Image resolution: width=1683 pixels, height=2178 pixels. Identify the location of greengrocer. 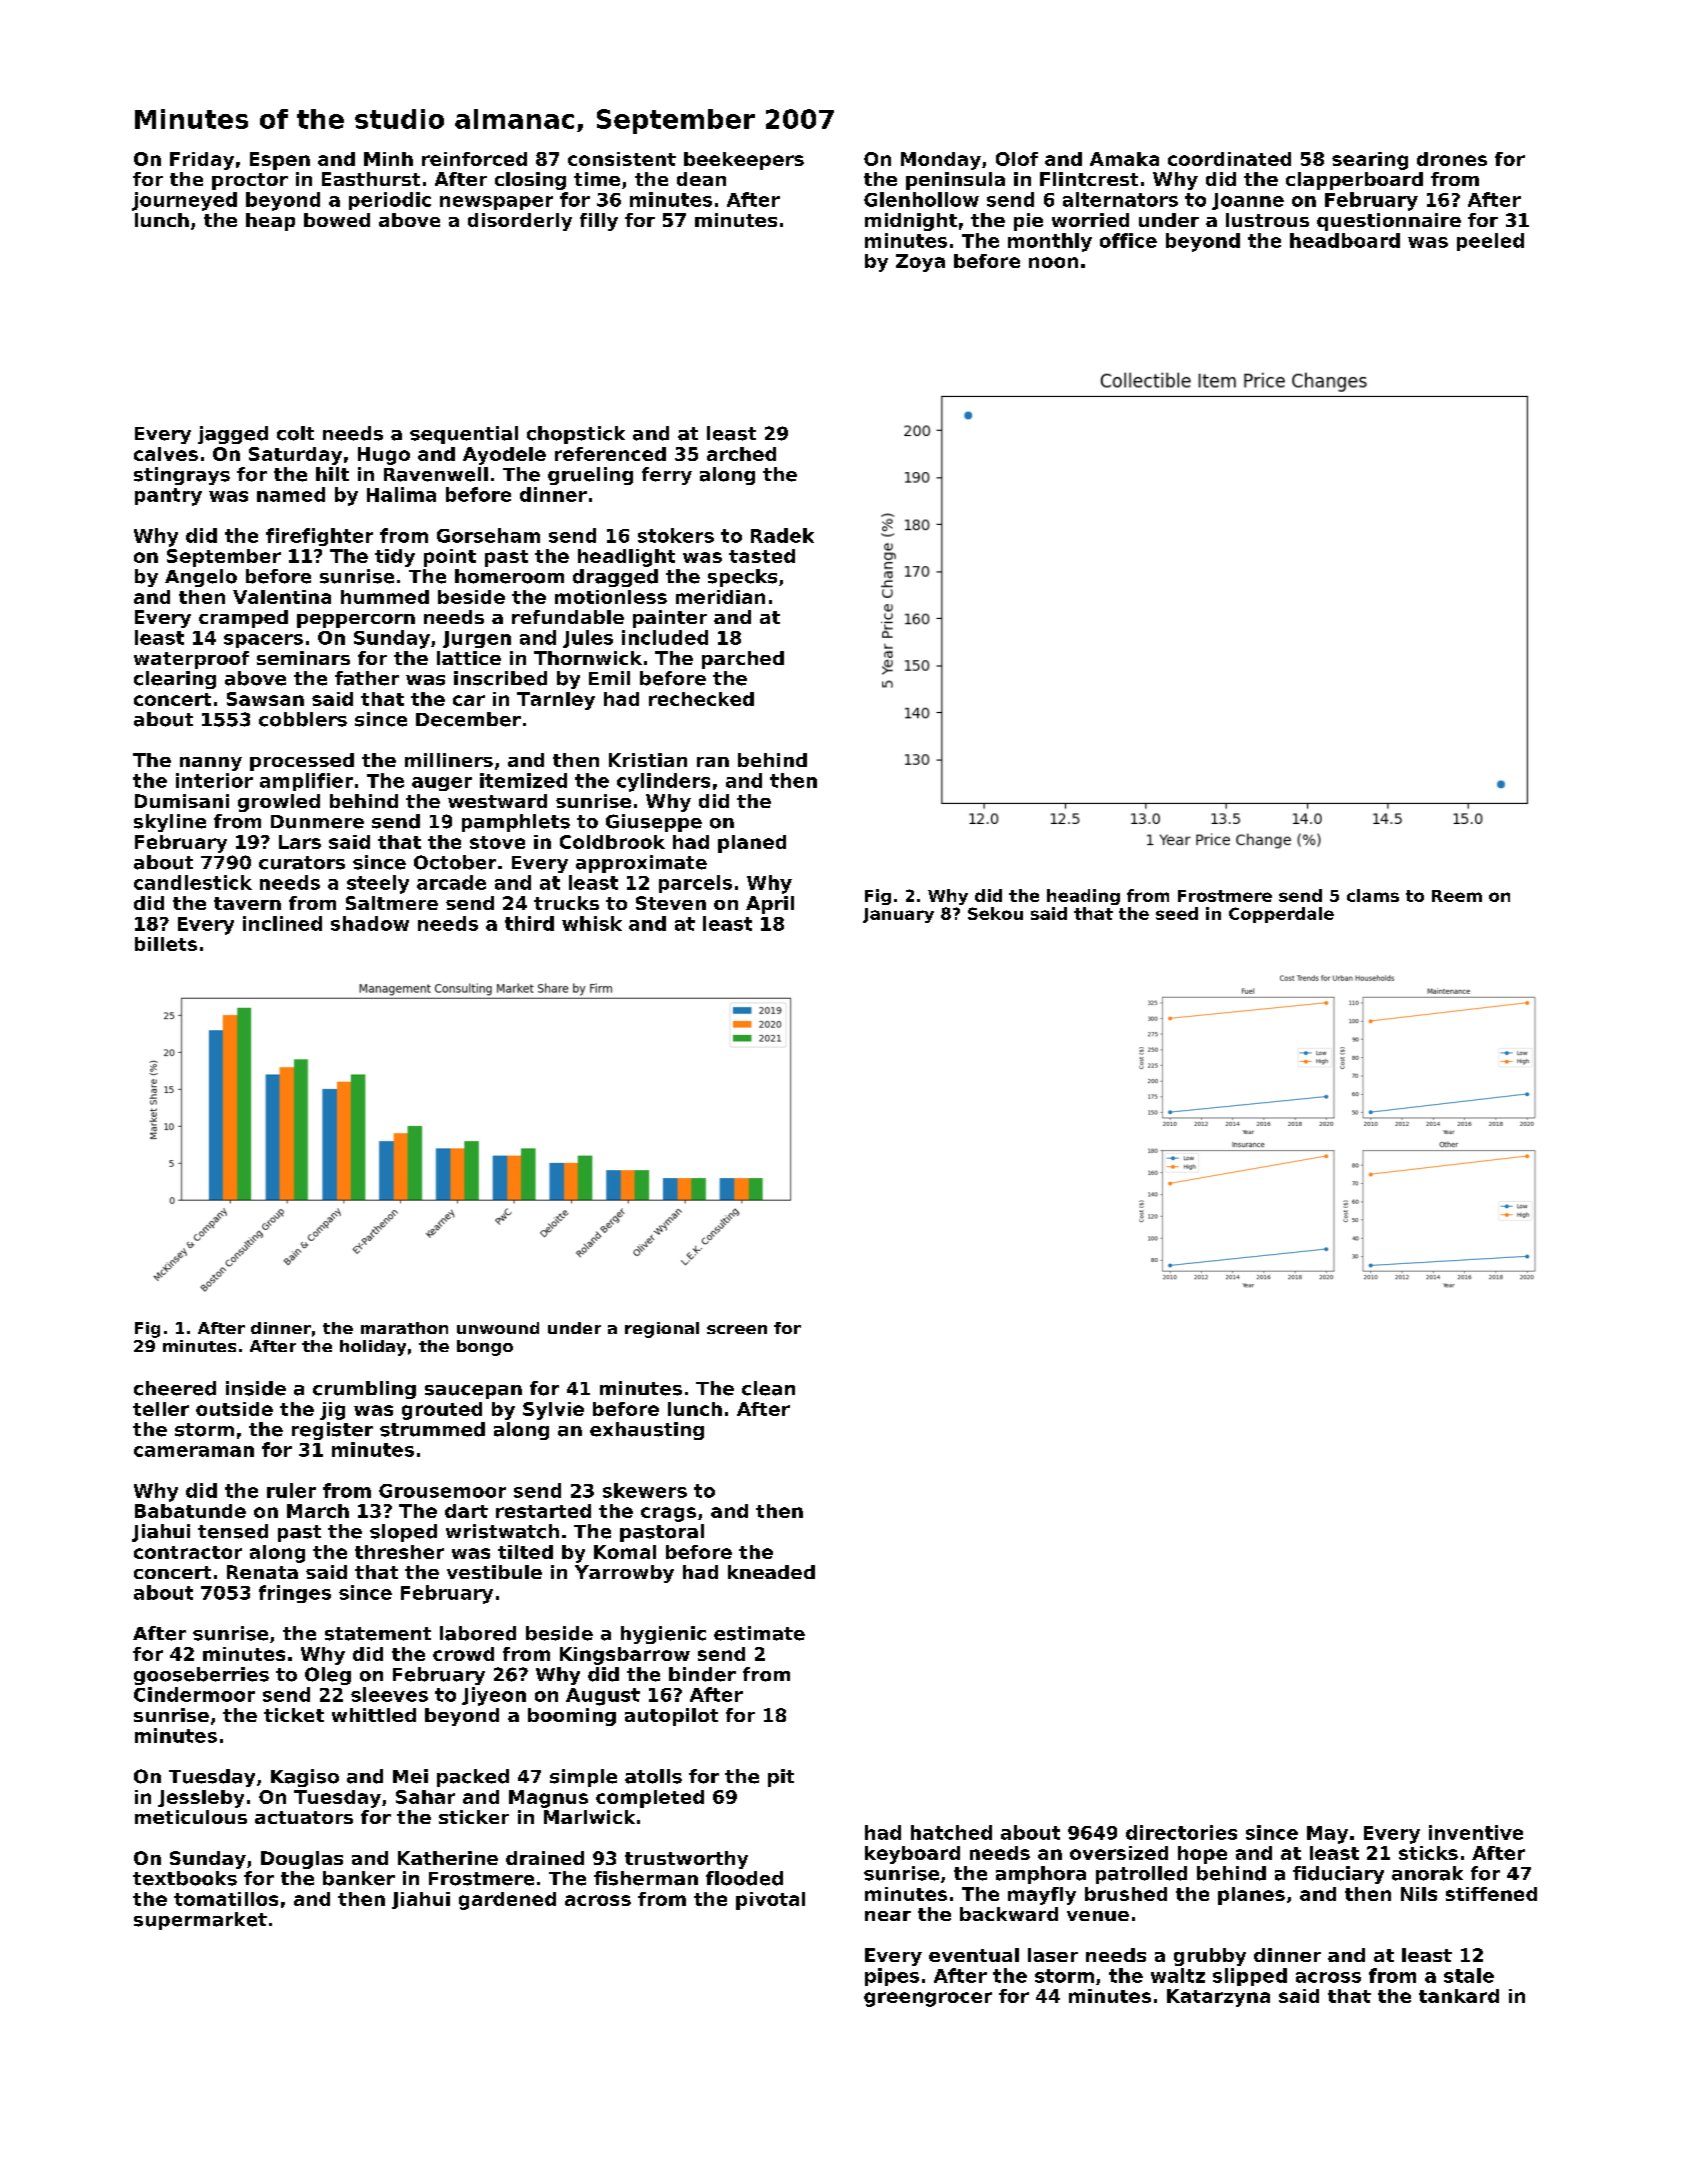
(928, 1999).
